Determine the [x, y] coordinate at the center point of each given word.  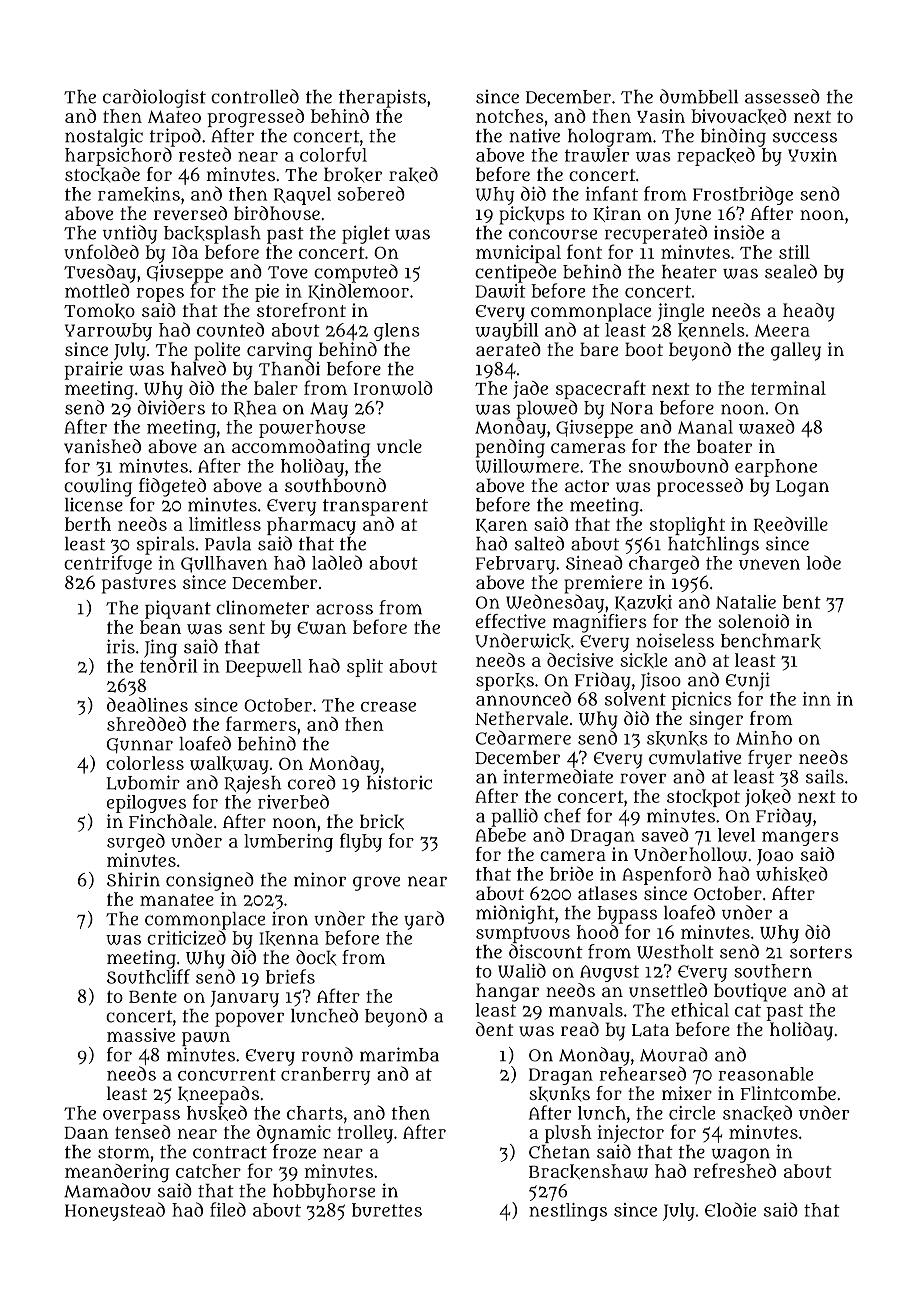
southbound [335, 485]
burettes [387, 1210]
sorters [821, 952]
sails [825, 776]
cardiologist [154, 98]
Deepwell [264, 668]
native [534, 136]
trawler [597, 155]
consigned [210, 881]
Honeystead [115, 1211]
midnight [515, 914]
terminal [788, 388]
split [365, 668]
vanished [102, 446]
